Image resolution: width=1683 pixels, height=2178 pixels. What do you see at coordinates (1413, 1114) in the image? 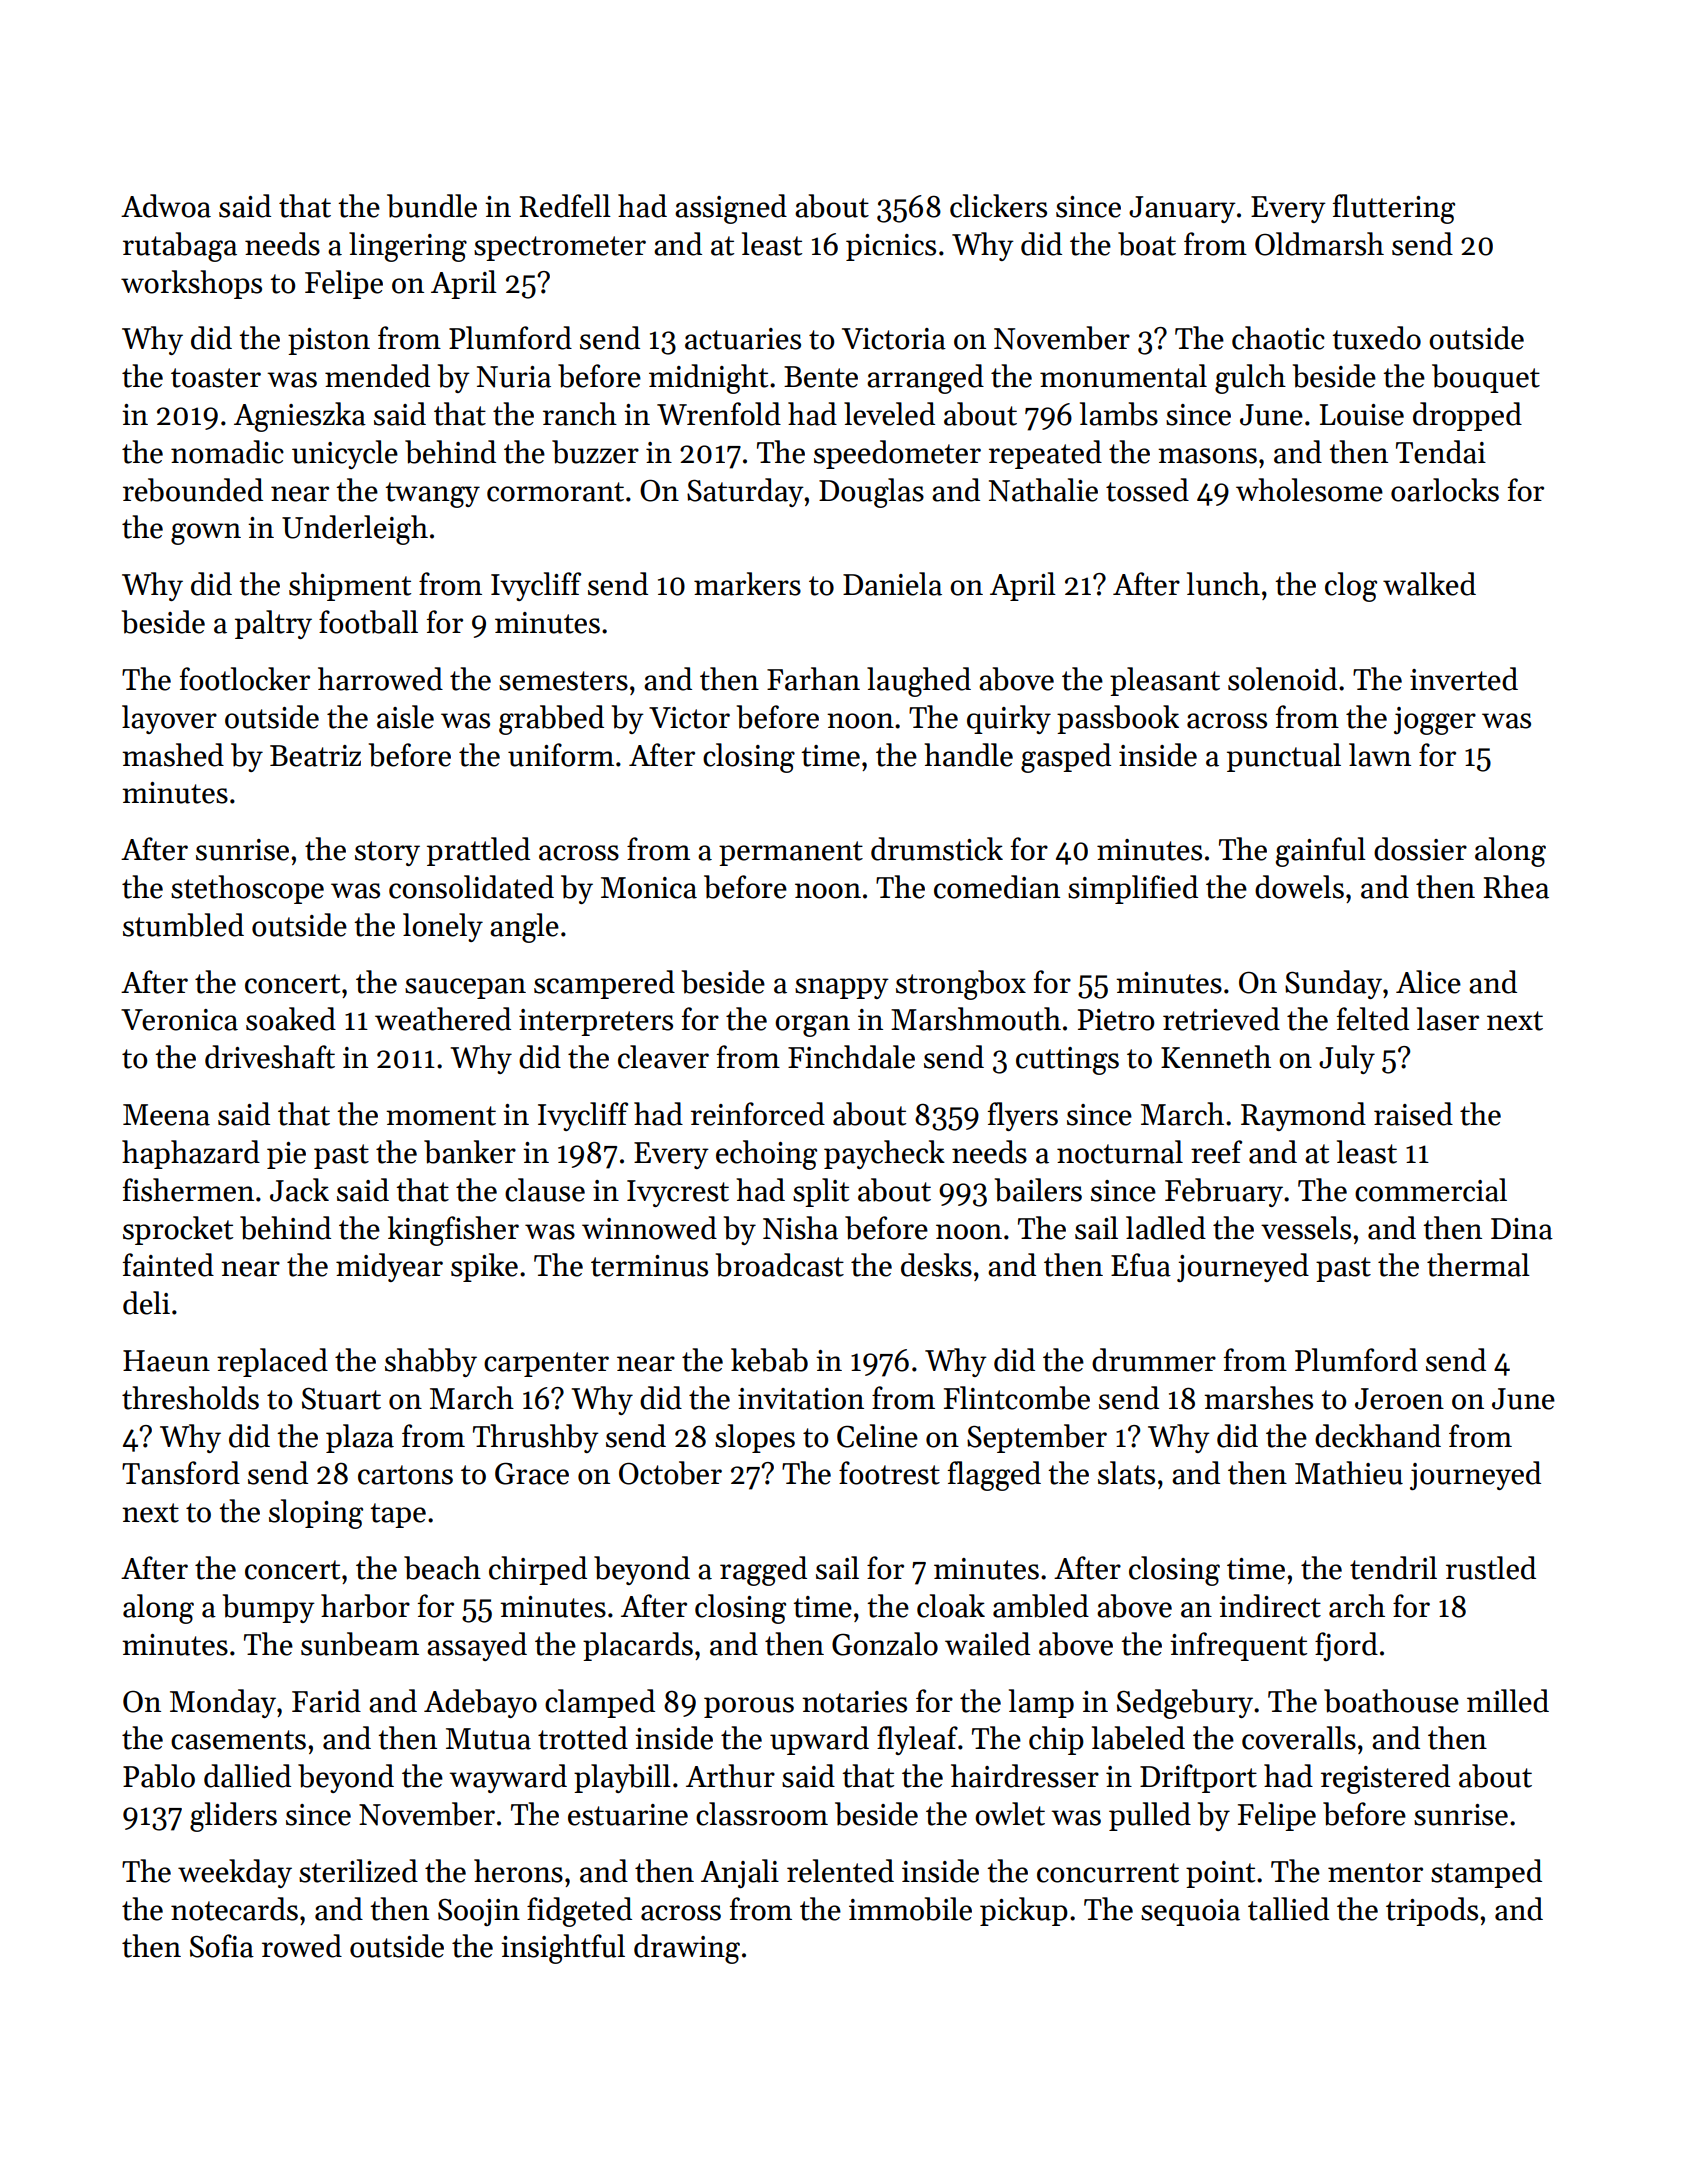
I see `raised` at bounding box center [1413, 1114].
